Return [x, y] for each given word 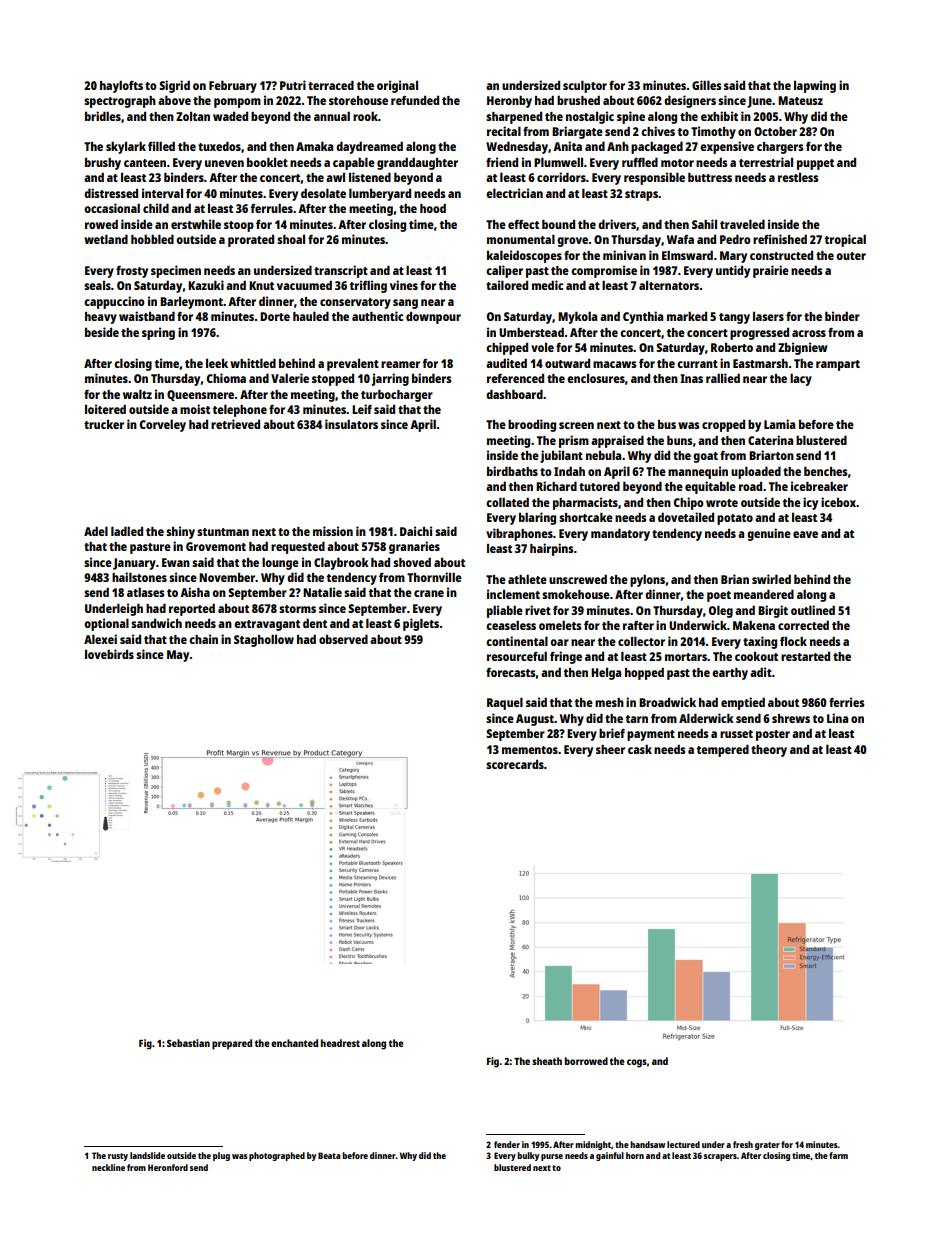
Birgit [773, 611]
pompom [237, 103]
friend [502, 162]
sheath [547, 1061]
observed [343, 639]
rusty [118, 1157]
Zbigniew [803, 348]
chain [203, 639]
